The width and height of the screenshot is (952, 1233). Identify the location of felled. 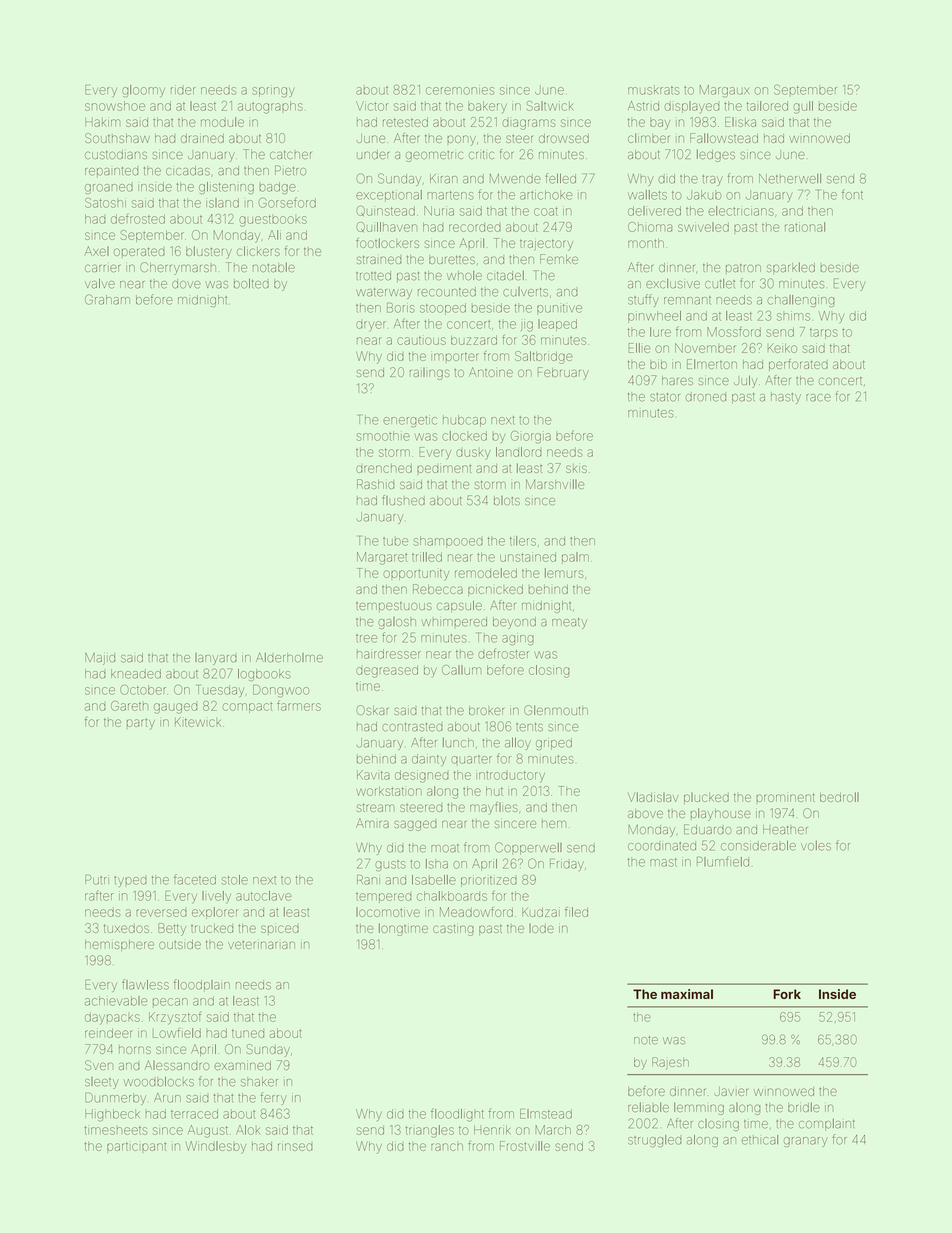
(561, 178).
